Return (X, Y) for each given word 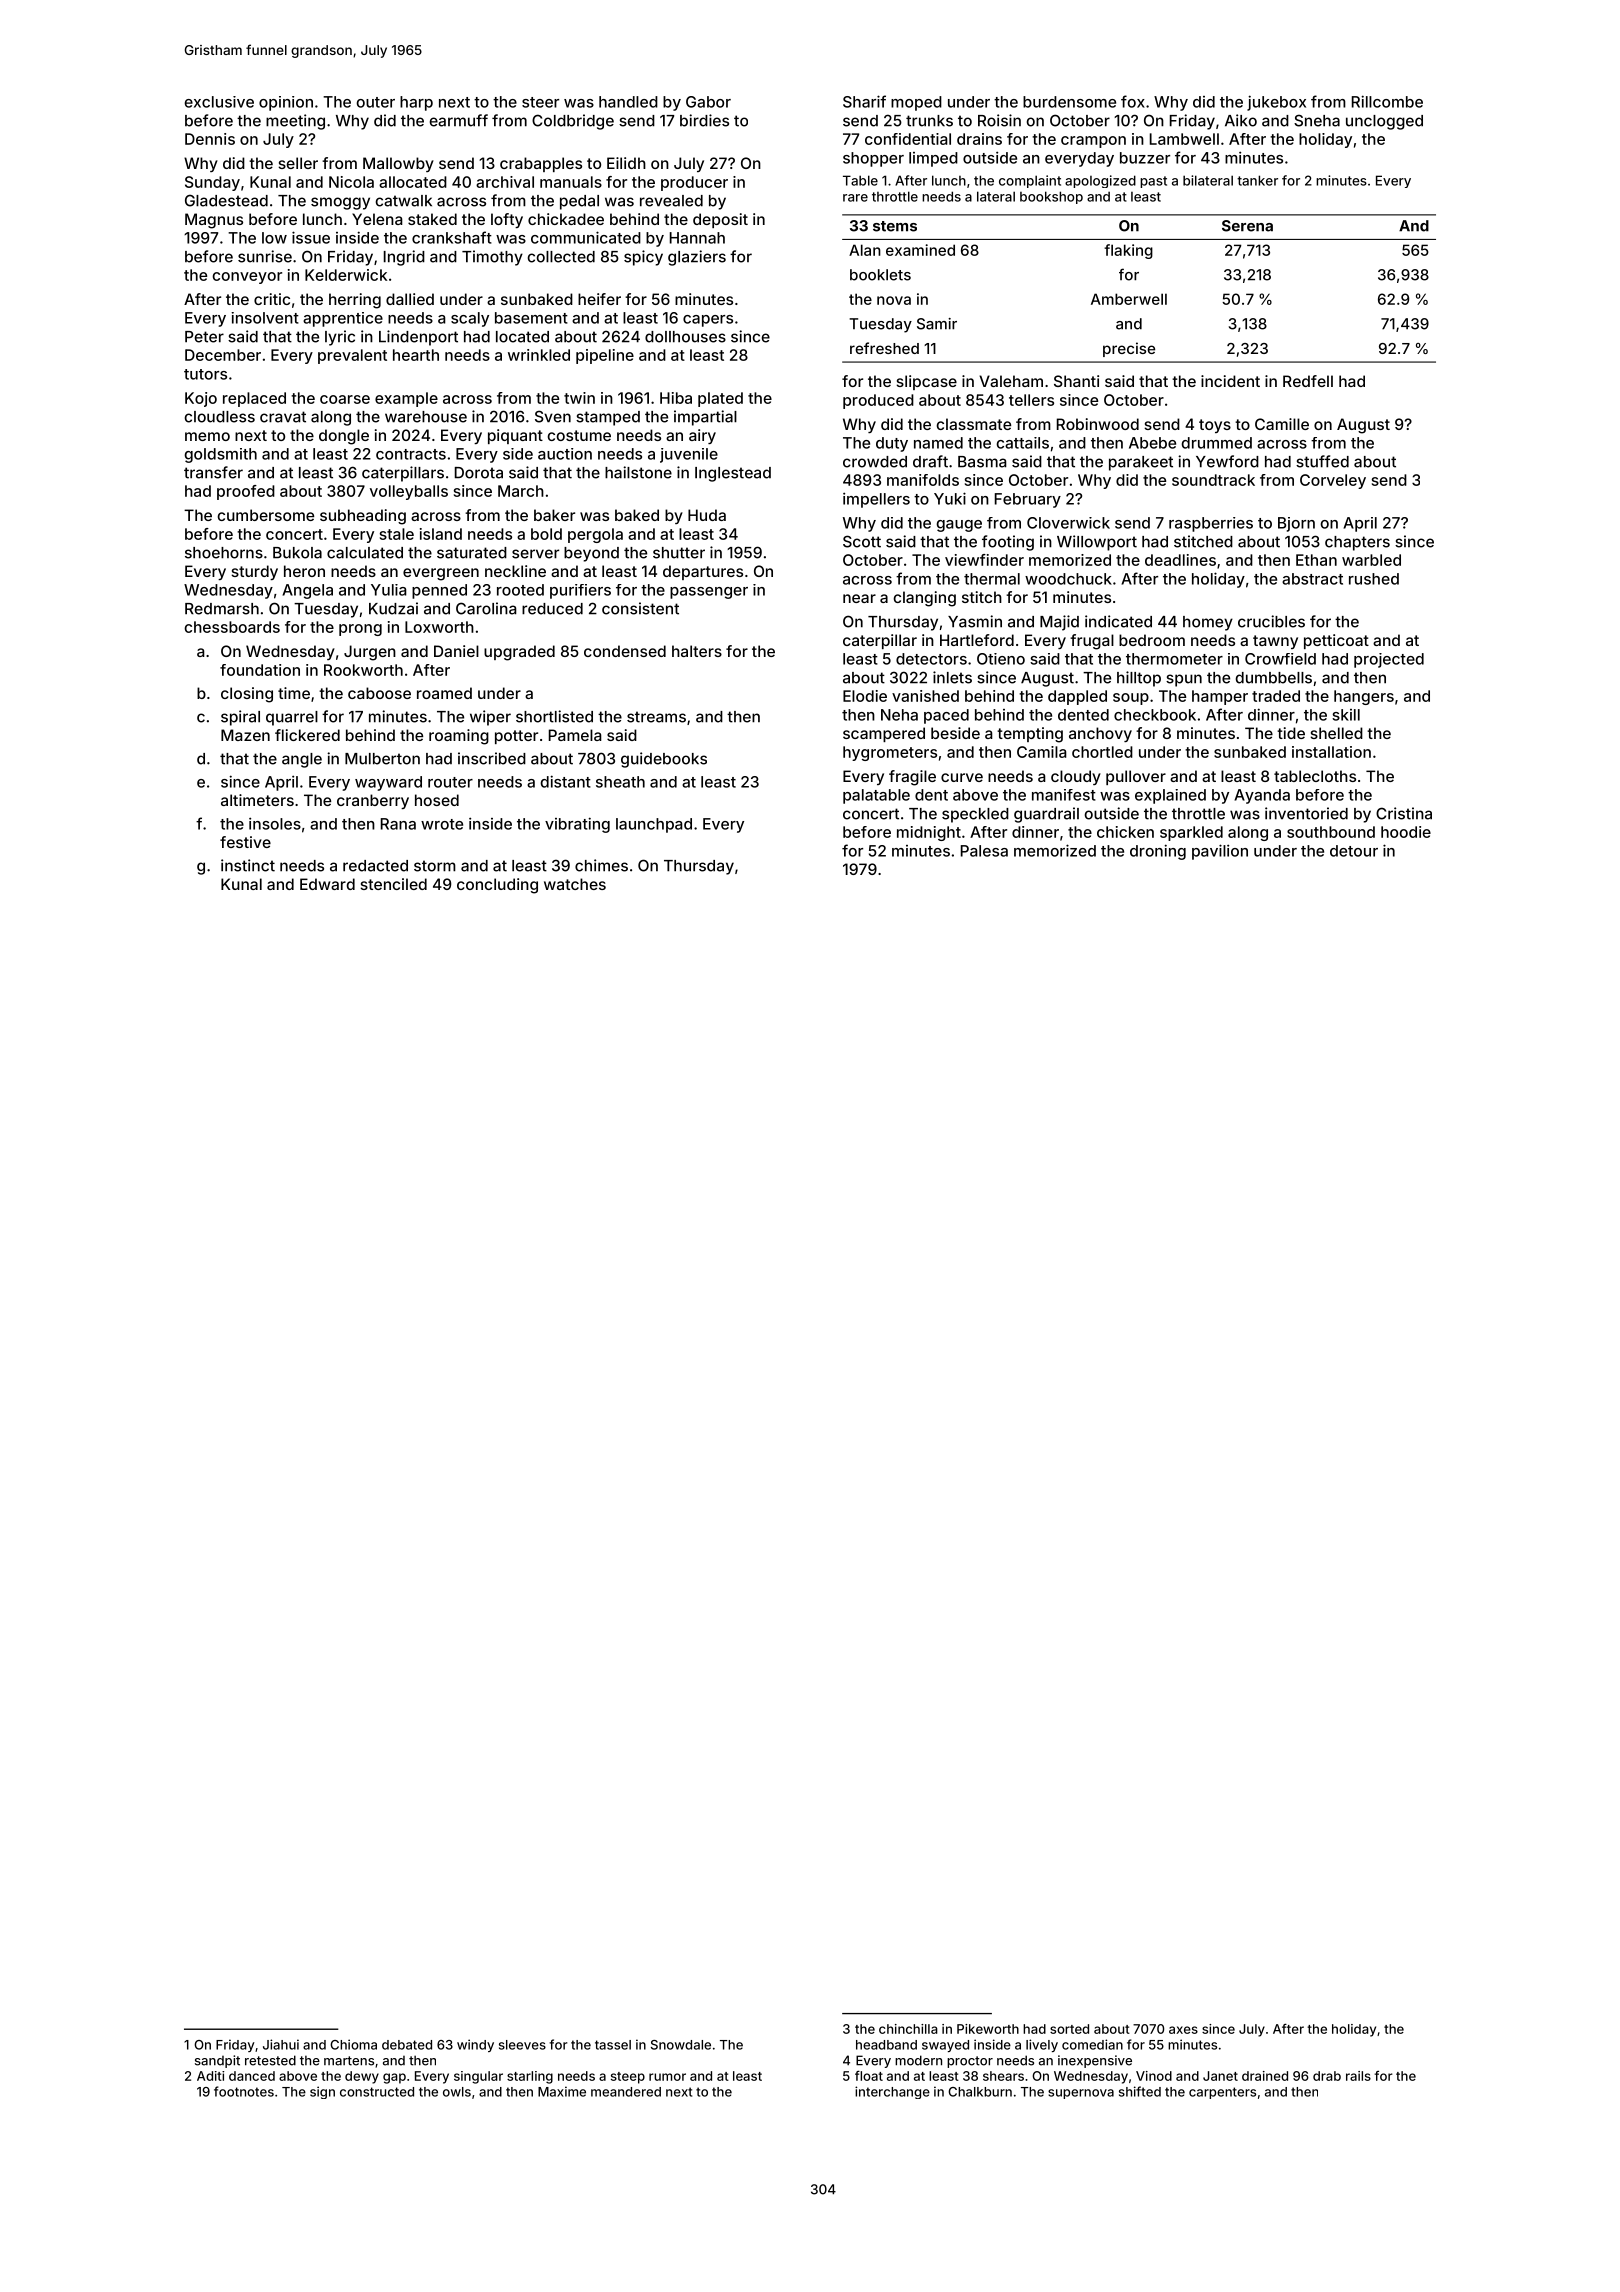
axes (1183, 2030)
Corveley (1333, 481)
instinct (248, 865)
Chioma (353, 2044)
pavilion (1220, 852)
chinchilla (908, 2029)
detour (1354, 851)
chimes (601, 865)
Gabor (708, 102)
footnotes (244, 2091)
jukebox (1276, 103)
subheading (363, 517)
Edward (327, 884)
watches (575, 884)
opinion (286, 103)
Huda (707, 515)
